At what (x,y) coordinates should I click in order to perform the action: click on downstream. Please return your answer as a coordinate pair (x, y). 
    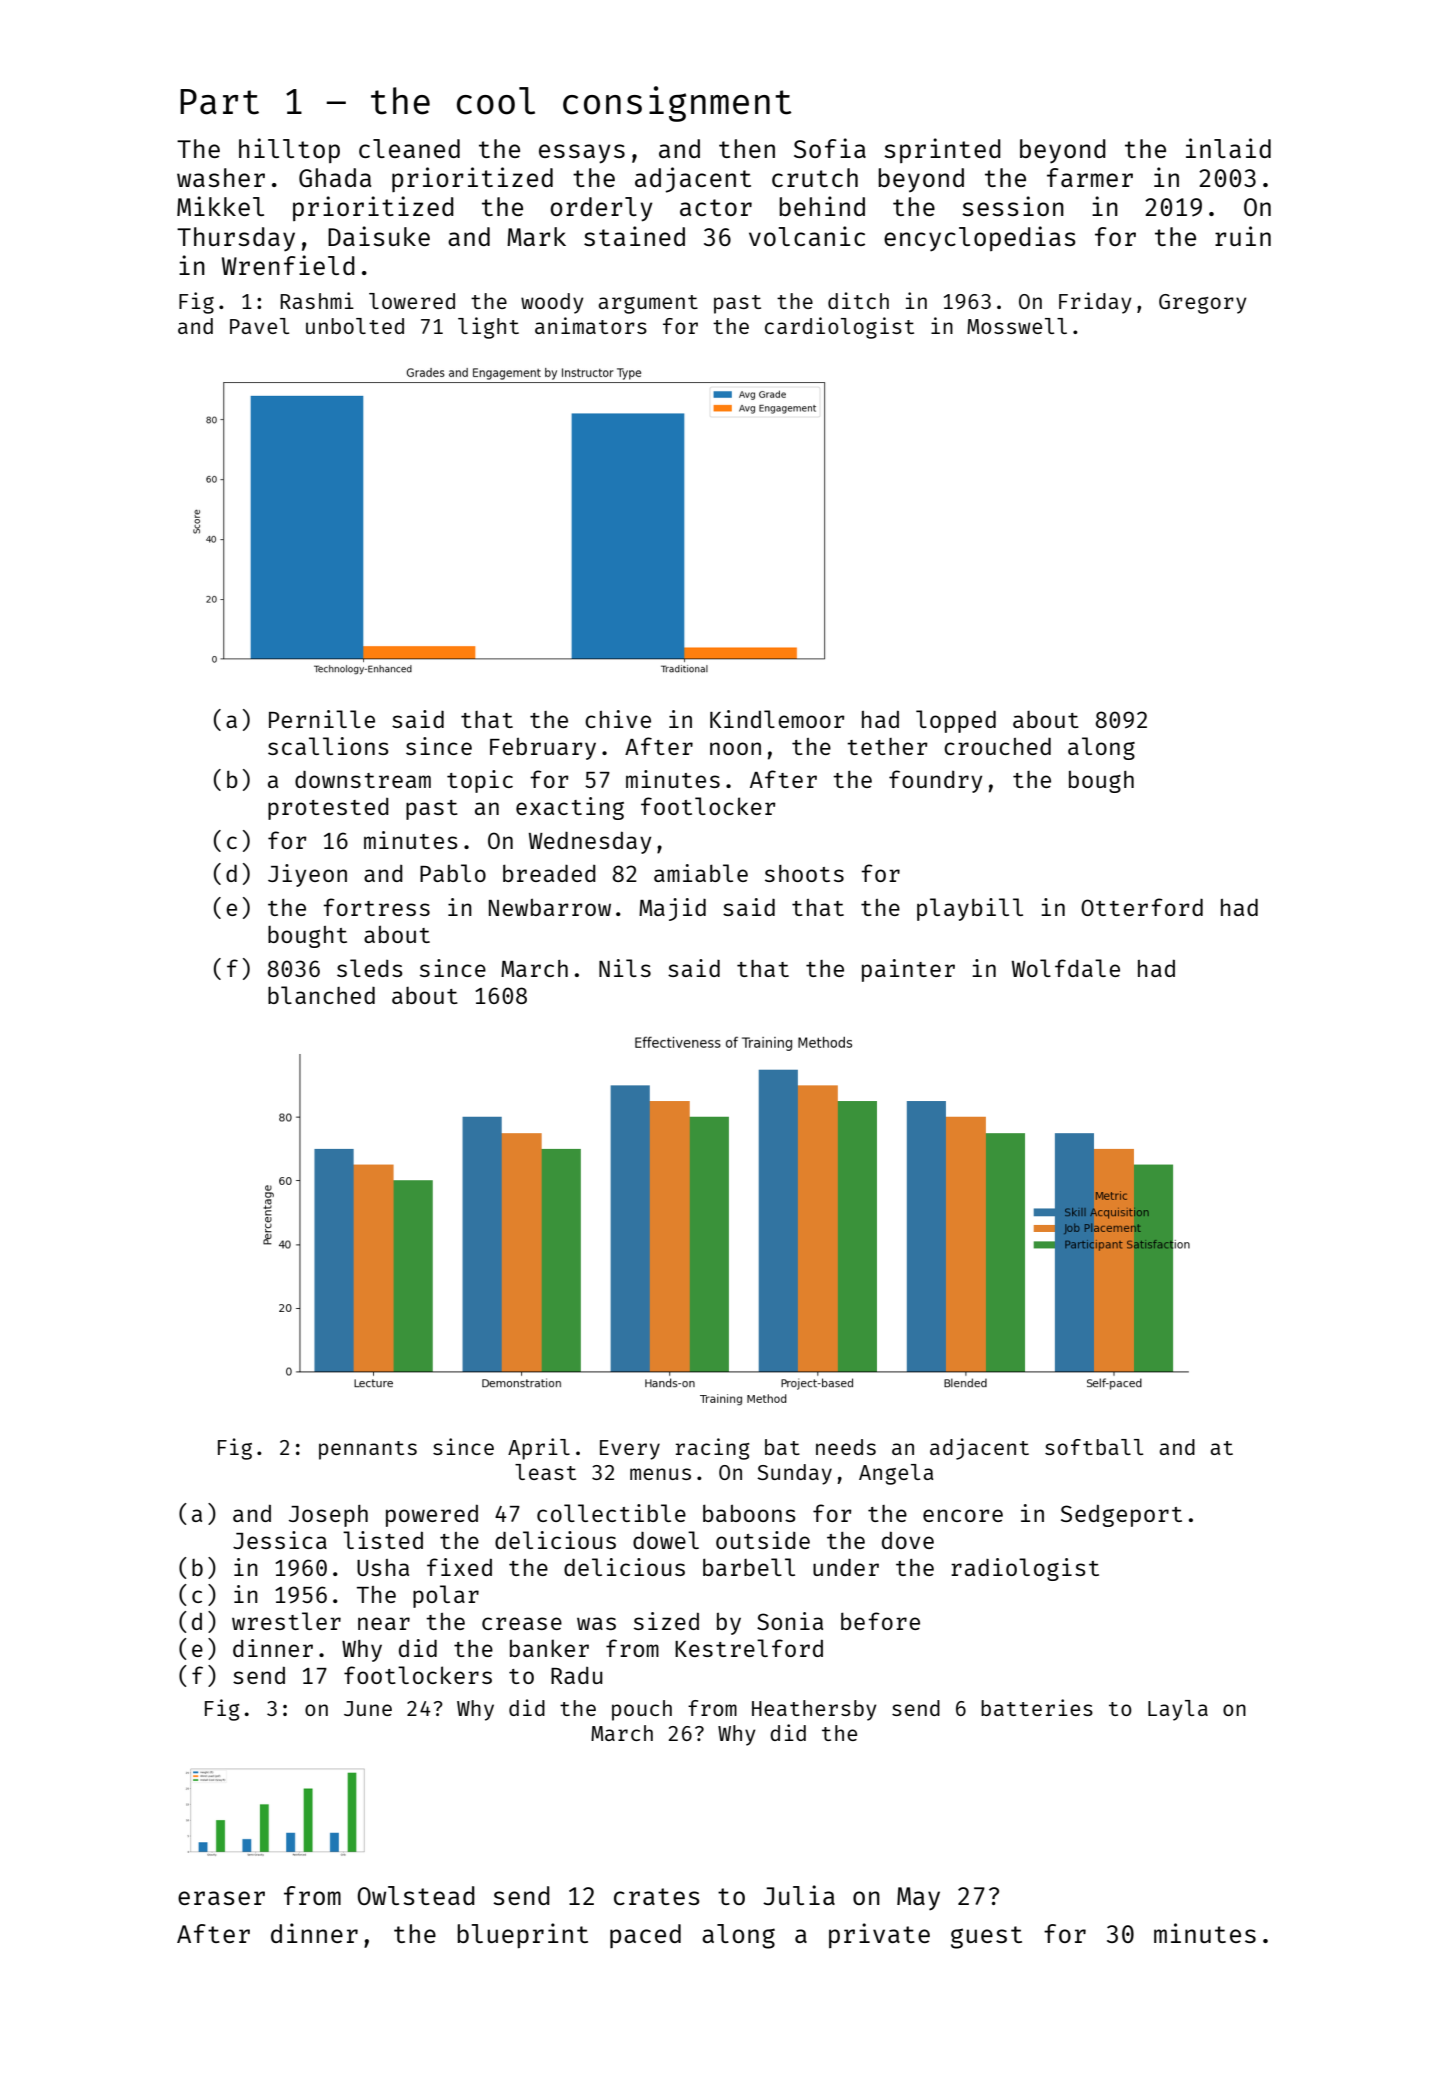
    Looking at the image, I should click on (363, 779).
